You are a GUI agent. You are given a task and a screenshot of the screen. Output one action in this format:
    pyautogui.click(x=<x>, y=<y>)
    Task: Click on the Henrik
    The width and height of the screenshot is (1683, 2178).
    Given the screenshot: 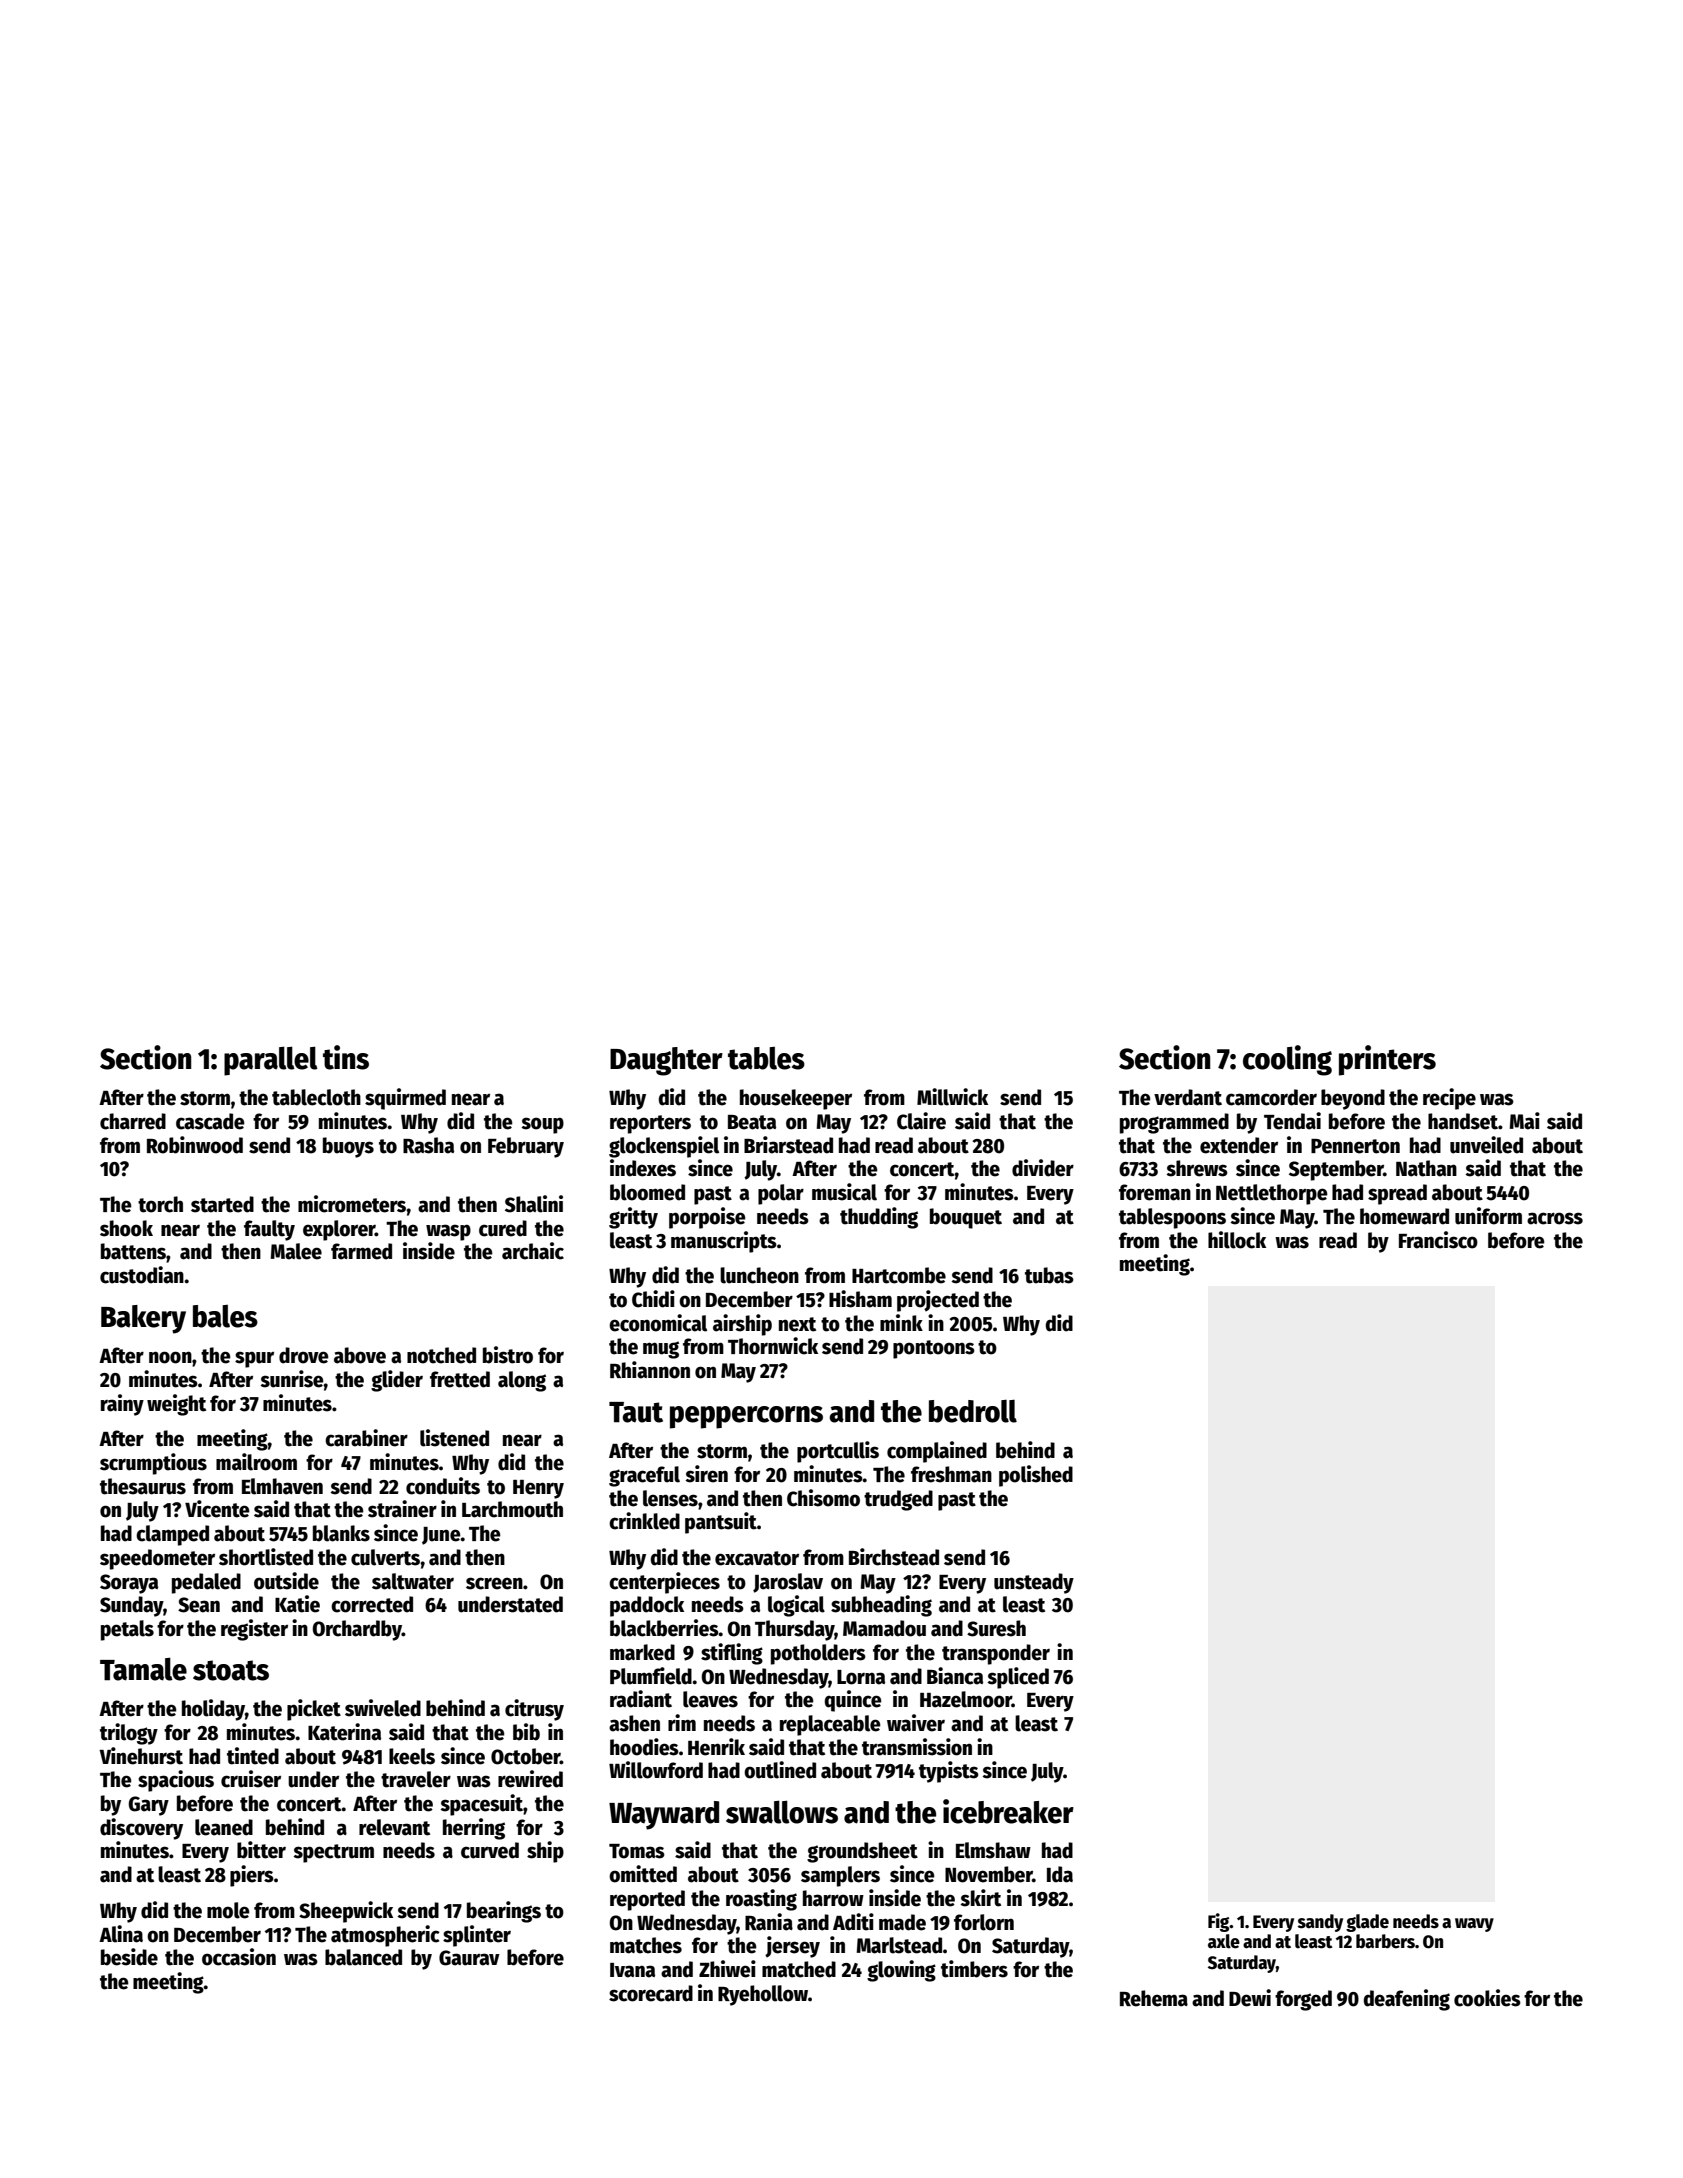 What is the action you would take?
    pyautogui.click(x=716, y=1747)
